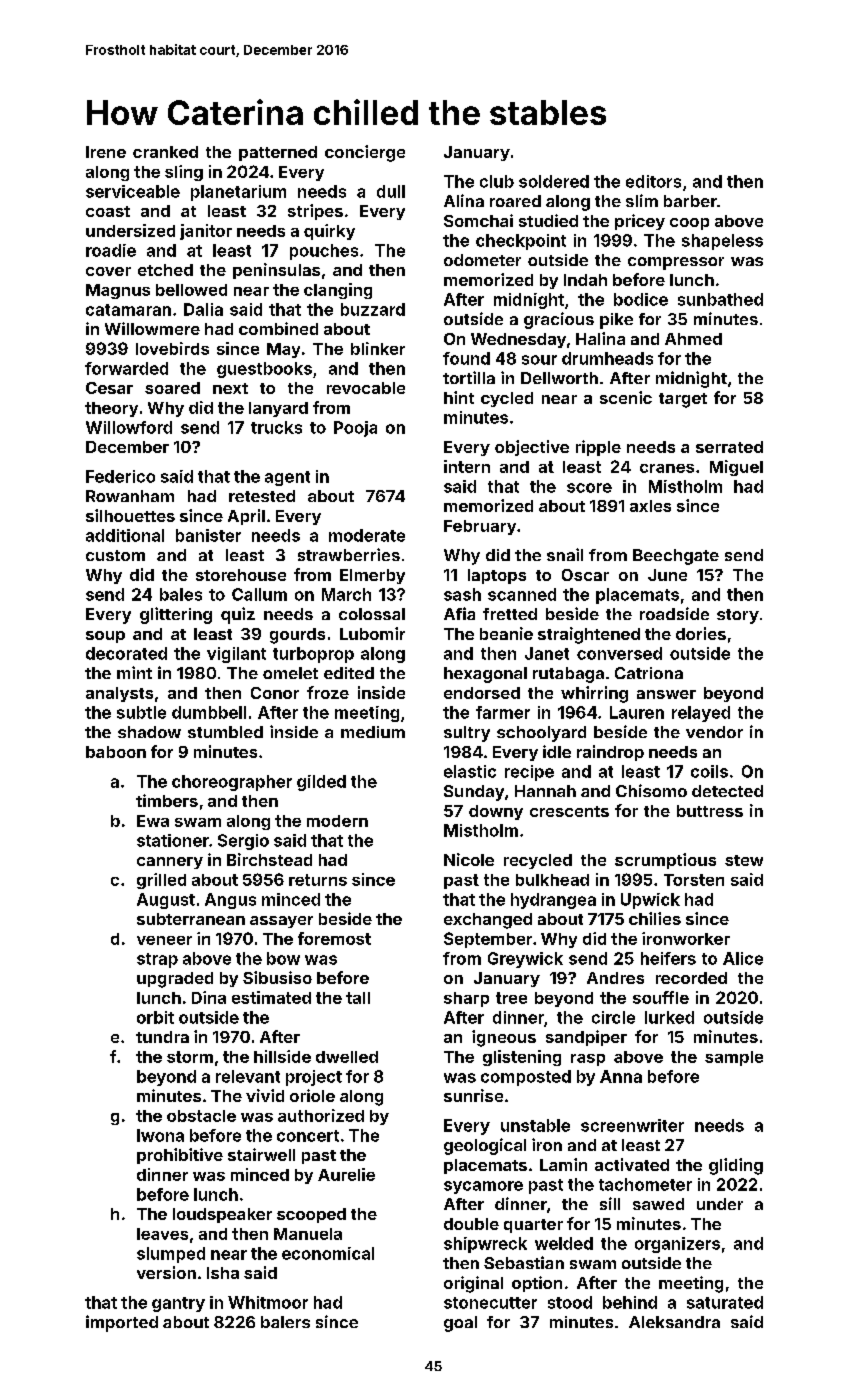 This screenshot has height=1400, width=849. I want to click on Ahmed, so click(693, 339).
